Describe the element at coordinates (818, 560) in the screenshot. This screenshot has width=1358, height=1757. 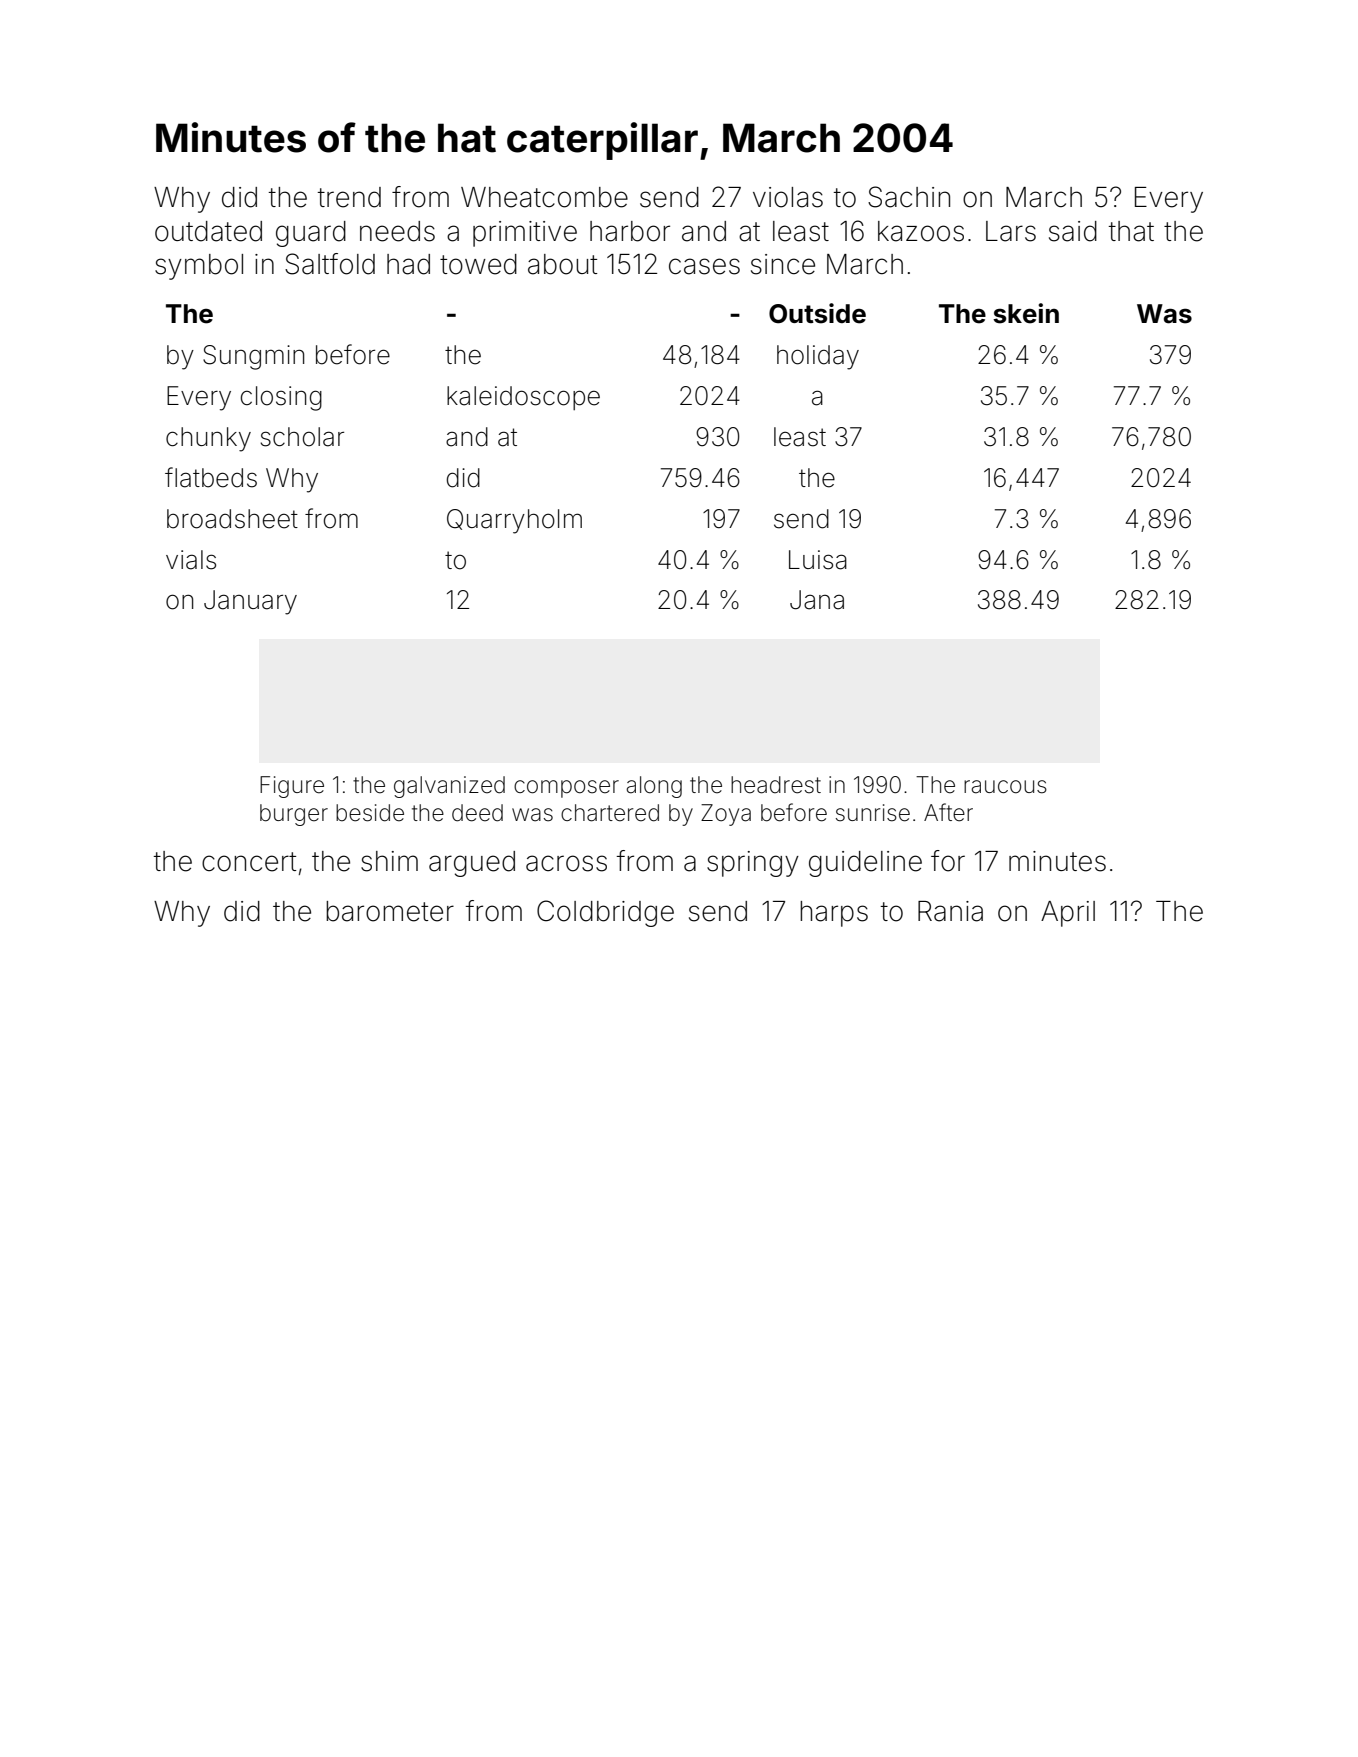
I see `Luisa` at that location.
